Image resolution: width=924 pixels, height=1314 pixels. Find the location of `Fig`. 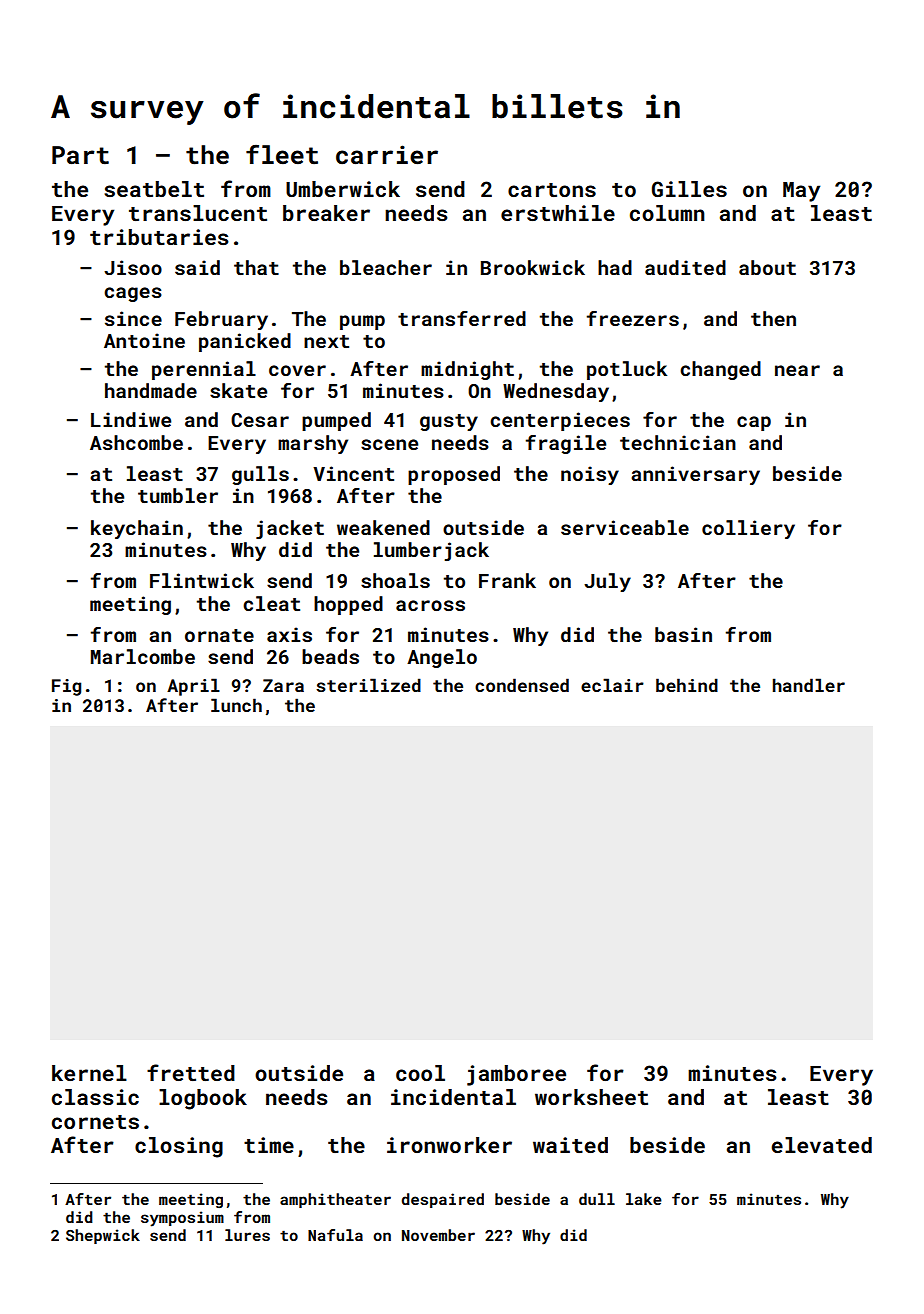

Fig is located at coordinates (66, 687).
